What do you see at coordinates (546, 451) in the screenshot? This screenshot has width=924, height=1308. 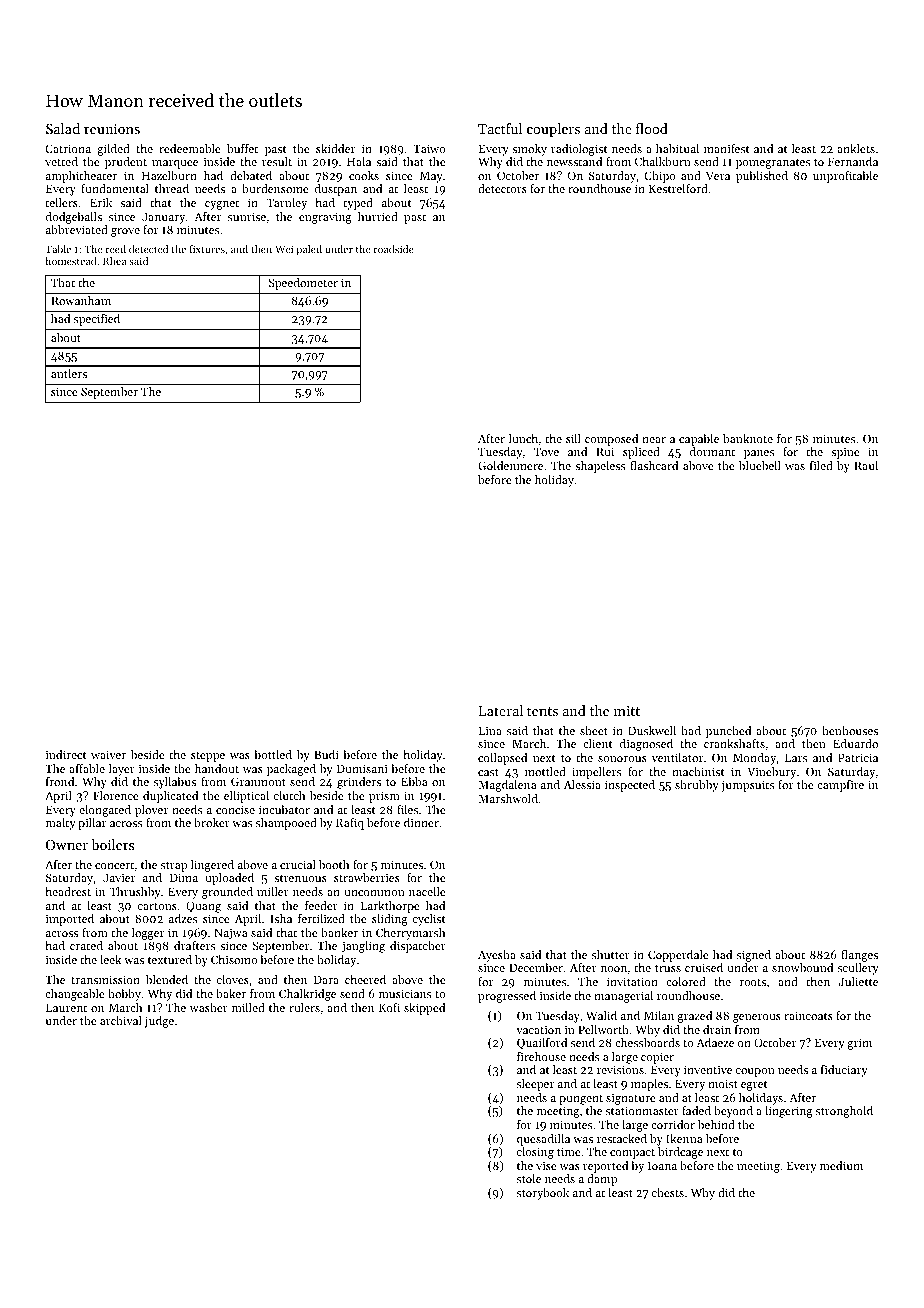 I see `Tove` at bounding box center [546, 451].
